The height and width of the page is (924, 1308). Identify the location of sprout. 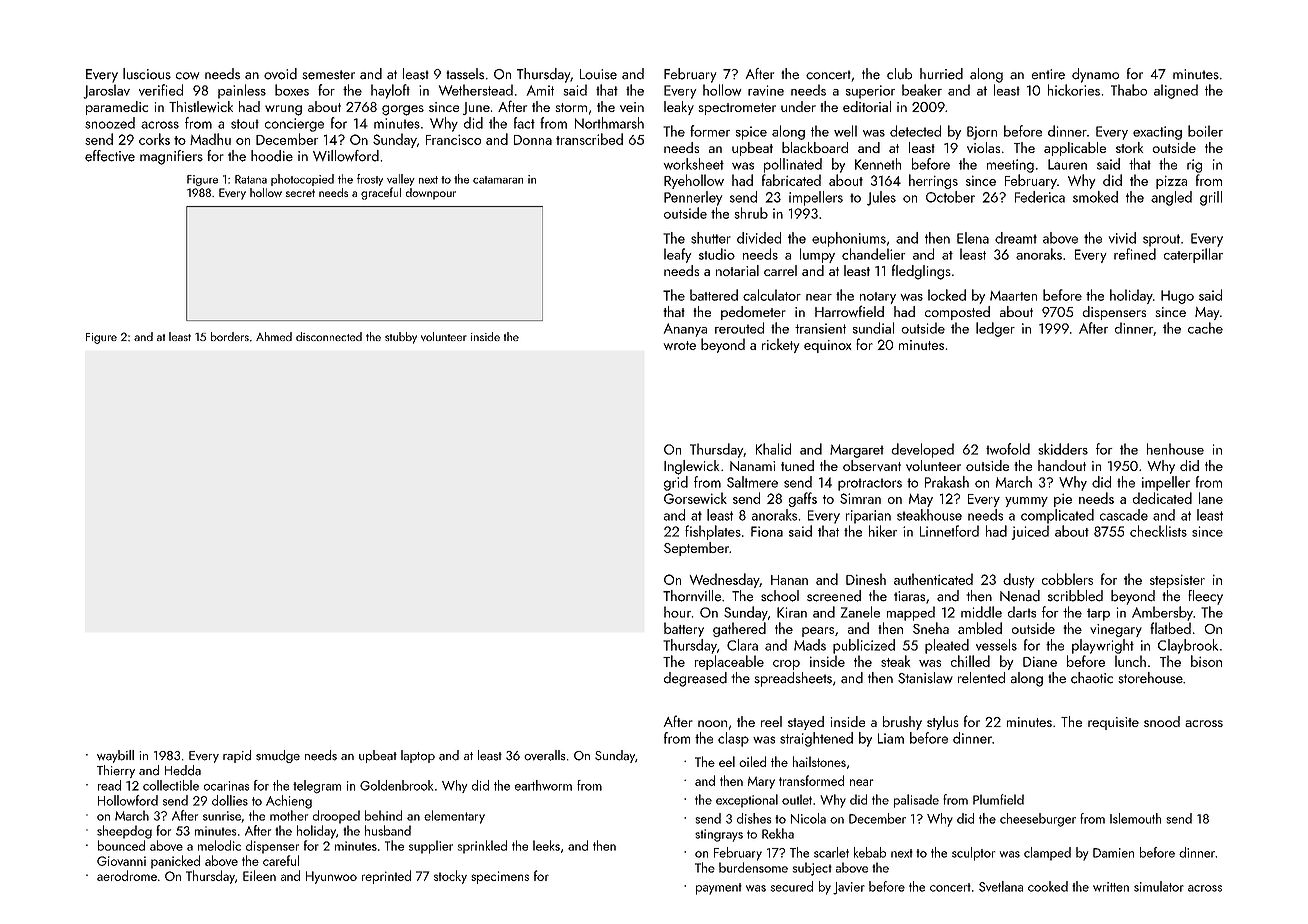
(1161, 240).
